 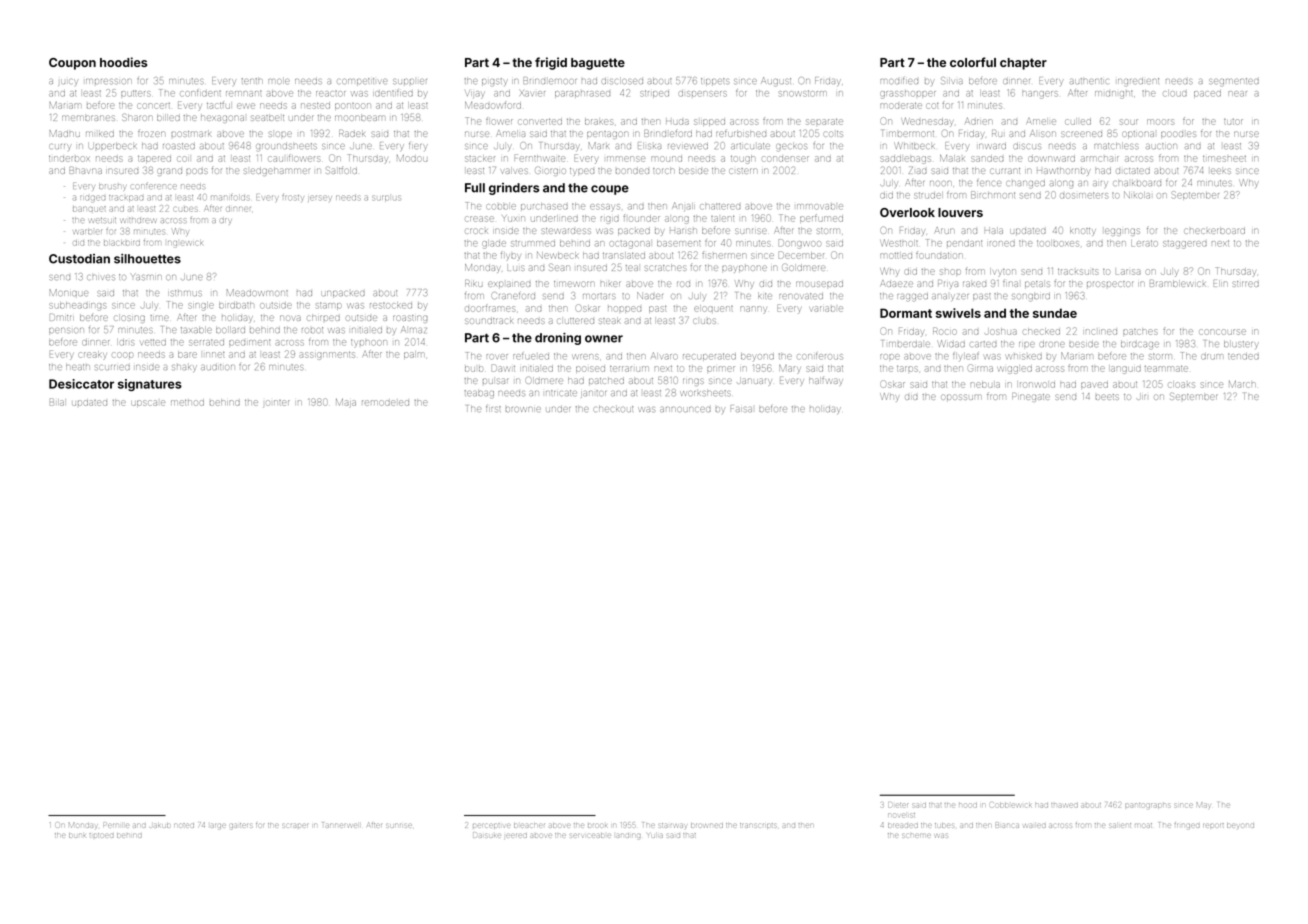 What do you see at coordinates (72, 64) in the screenshot?
I see `Coupon` at bounding box center [72, 64].
